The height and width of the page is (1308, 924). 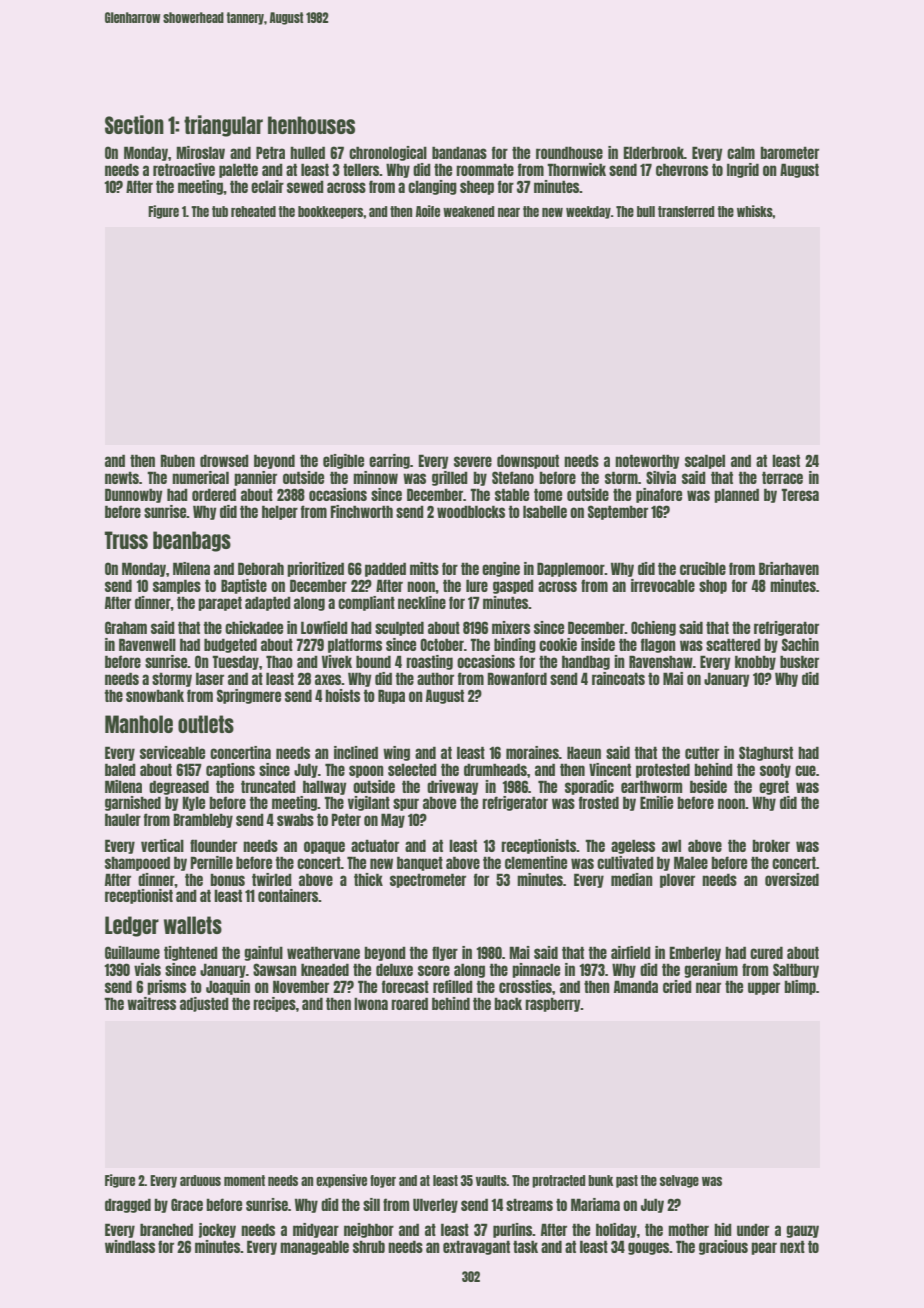 I want to click on barometer, so click(x=789, y=152).
